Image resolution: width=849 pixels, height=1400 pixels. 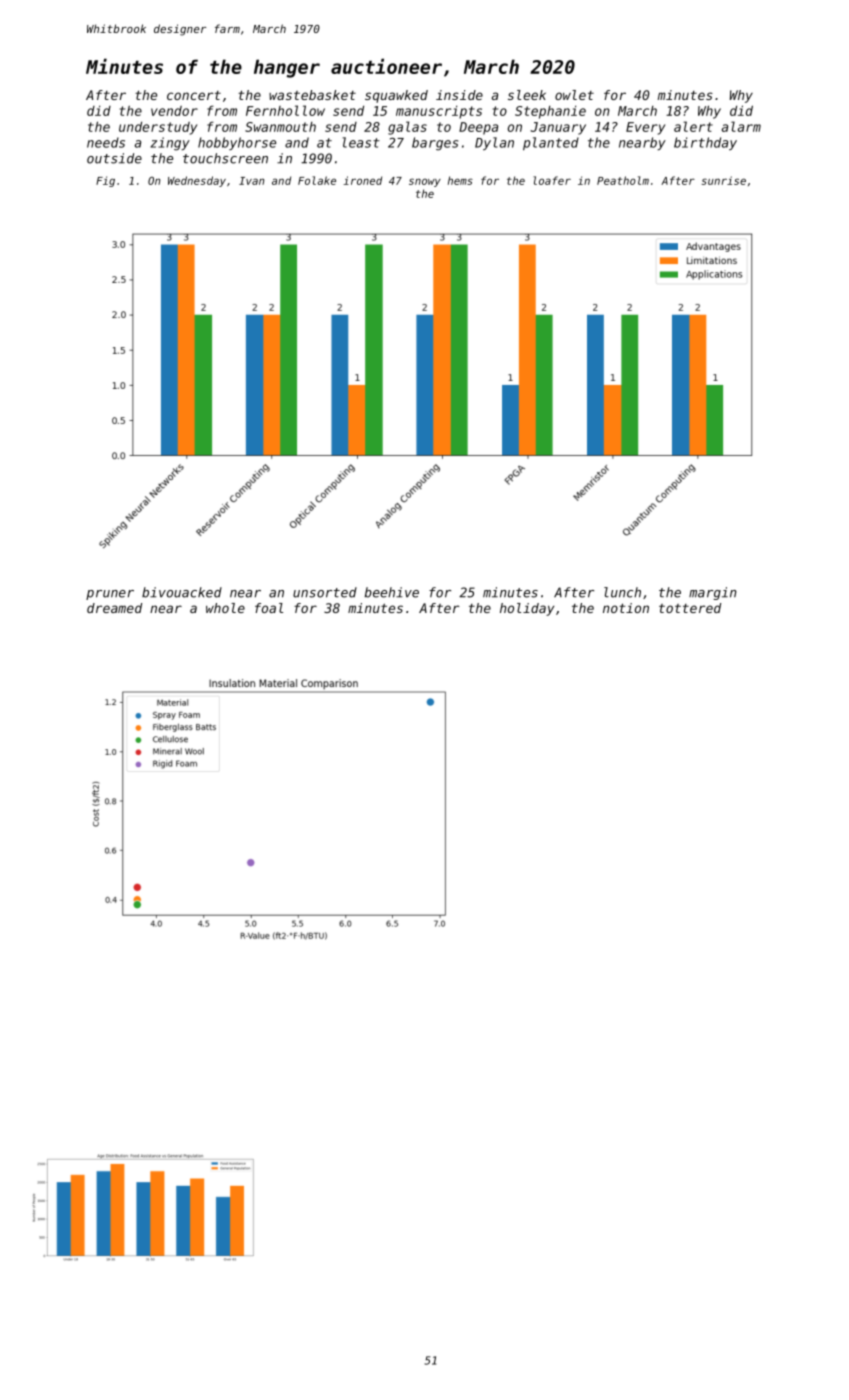 What do you see at coordinates (114, 158) in the screenshot?
I see `outside` at bounding box center [114, 158].
